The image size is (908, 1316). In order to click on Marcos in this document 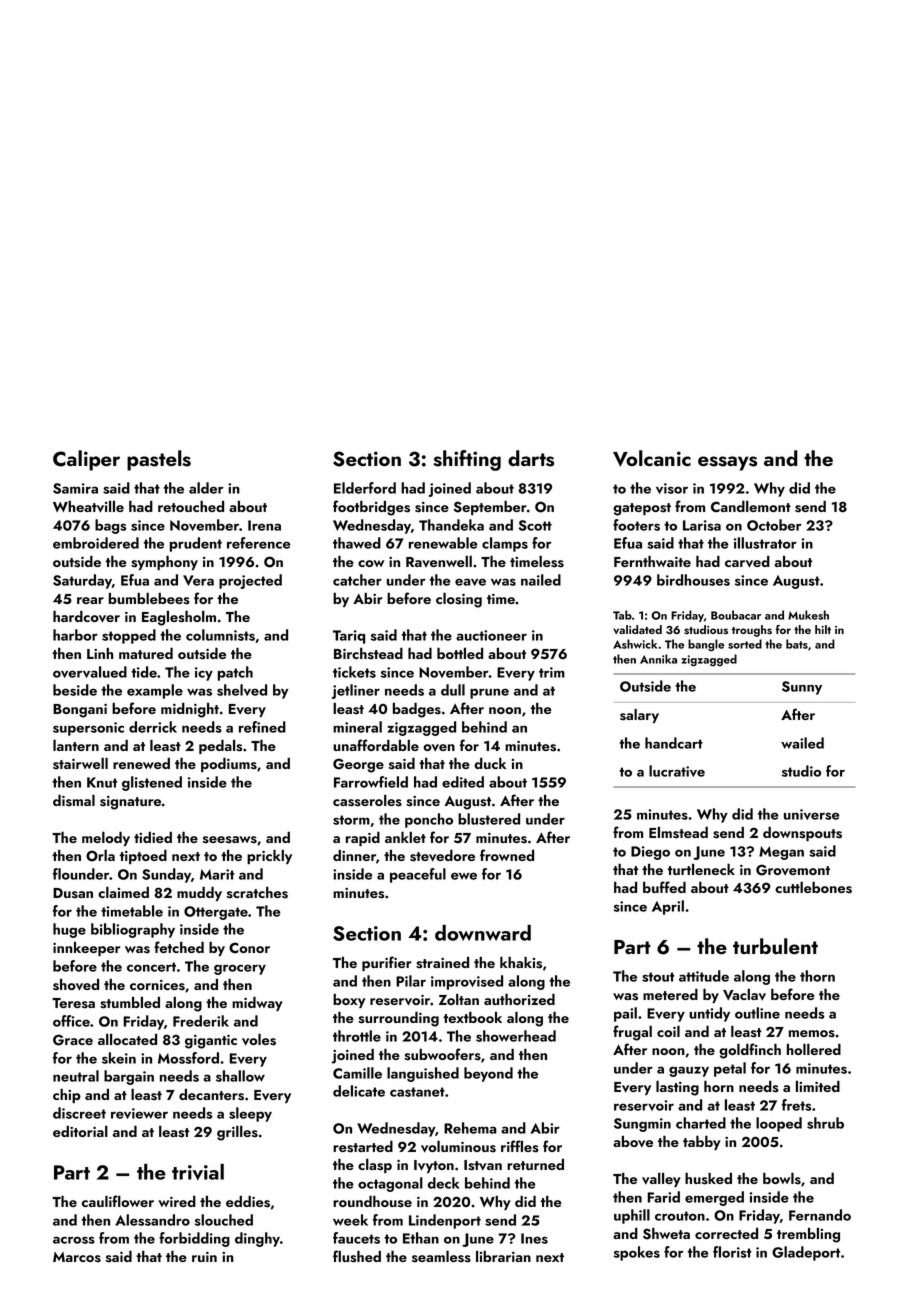, I will do `click(77, 1257)`.
